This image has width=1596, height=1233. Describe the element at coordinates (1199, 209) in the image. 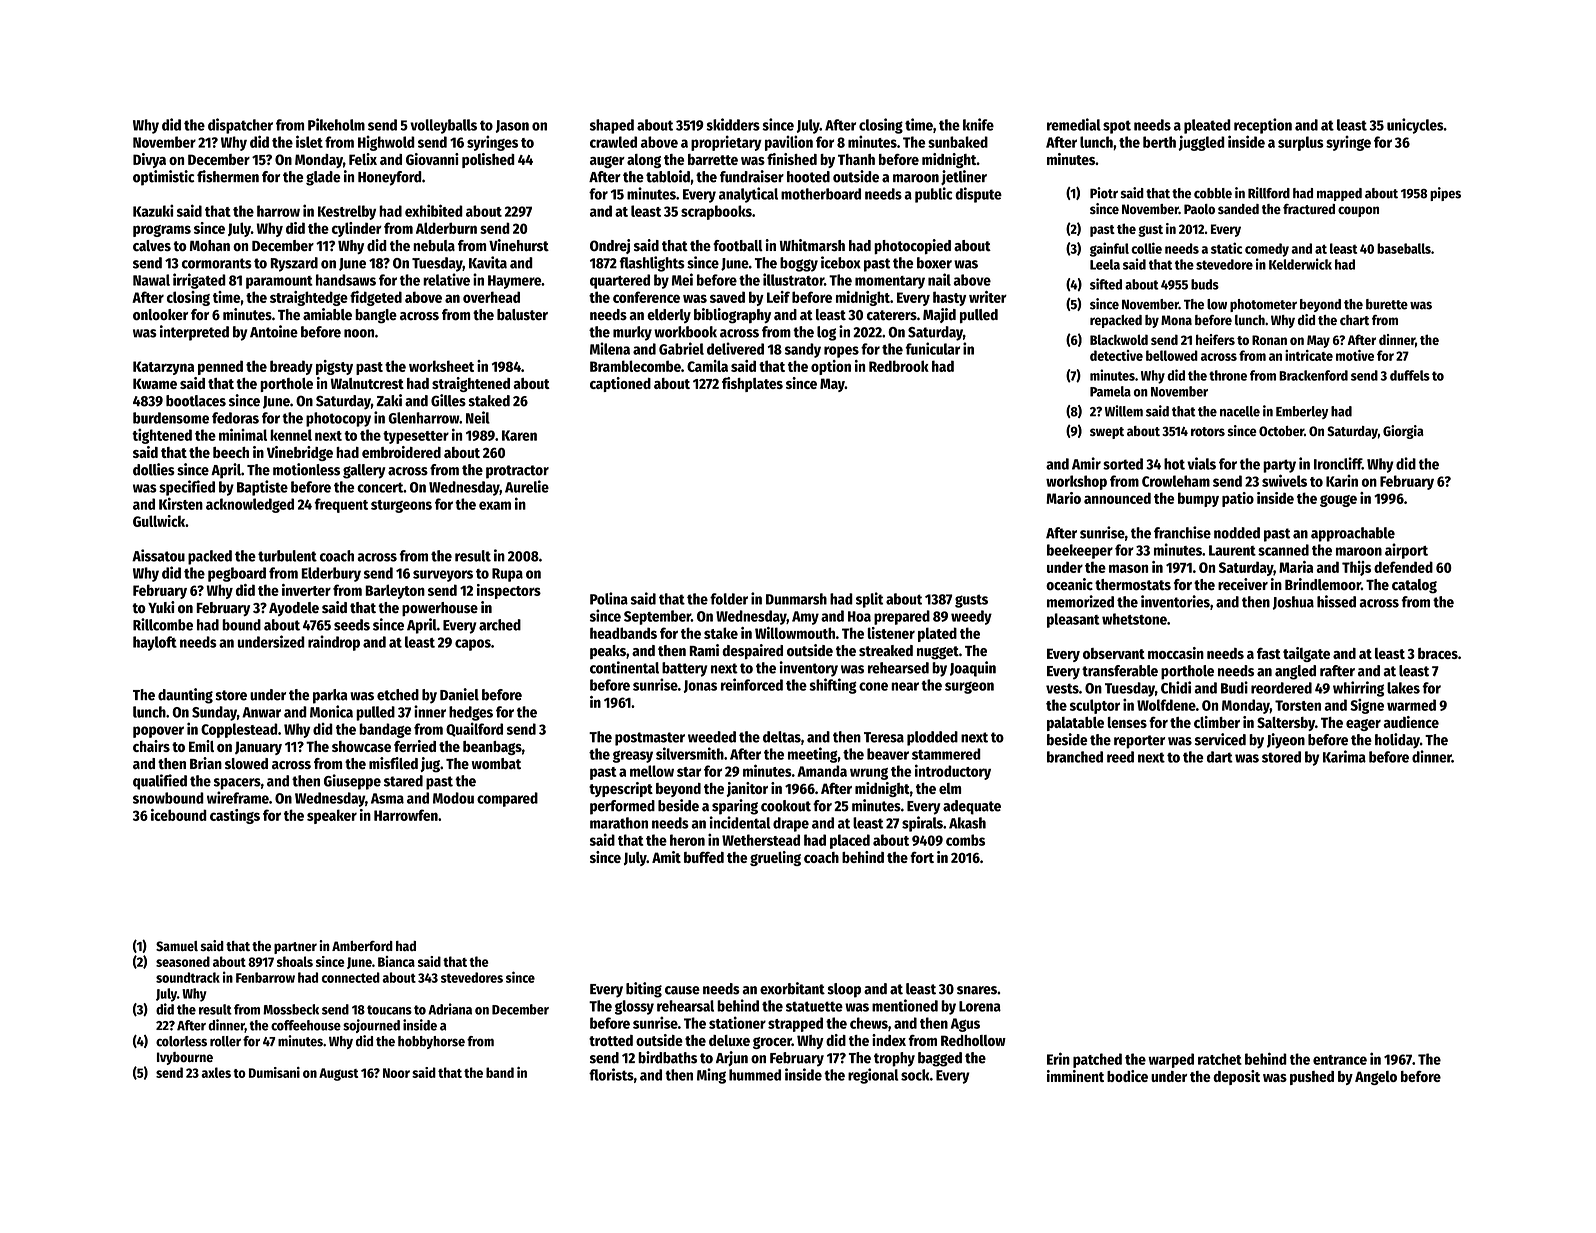

I see `Paolo` at that location.
